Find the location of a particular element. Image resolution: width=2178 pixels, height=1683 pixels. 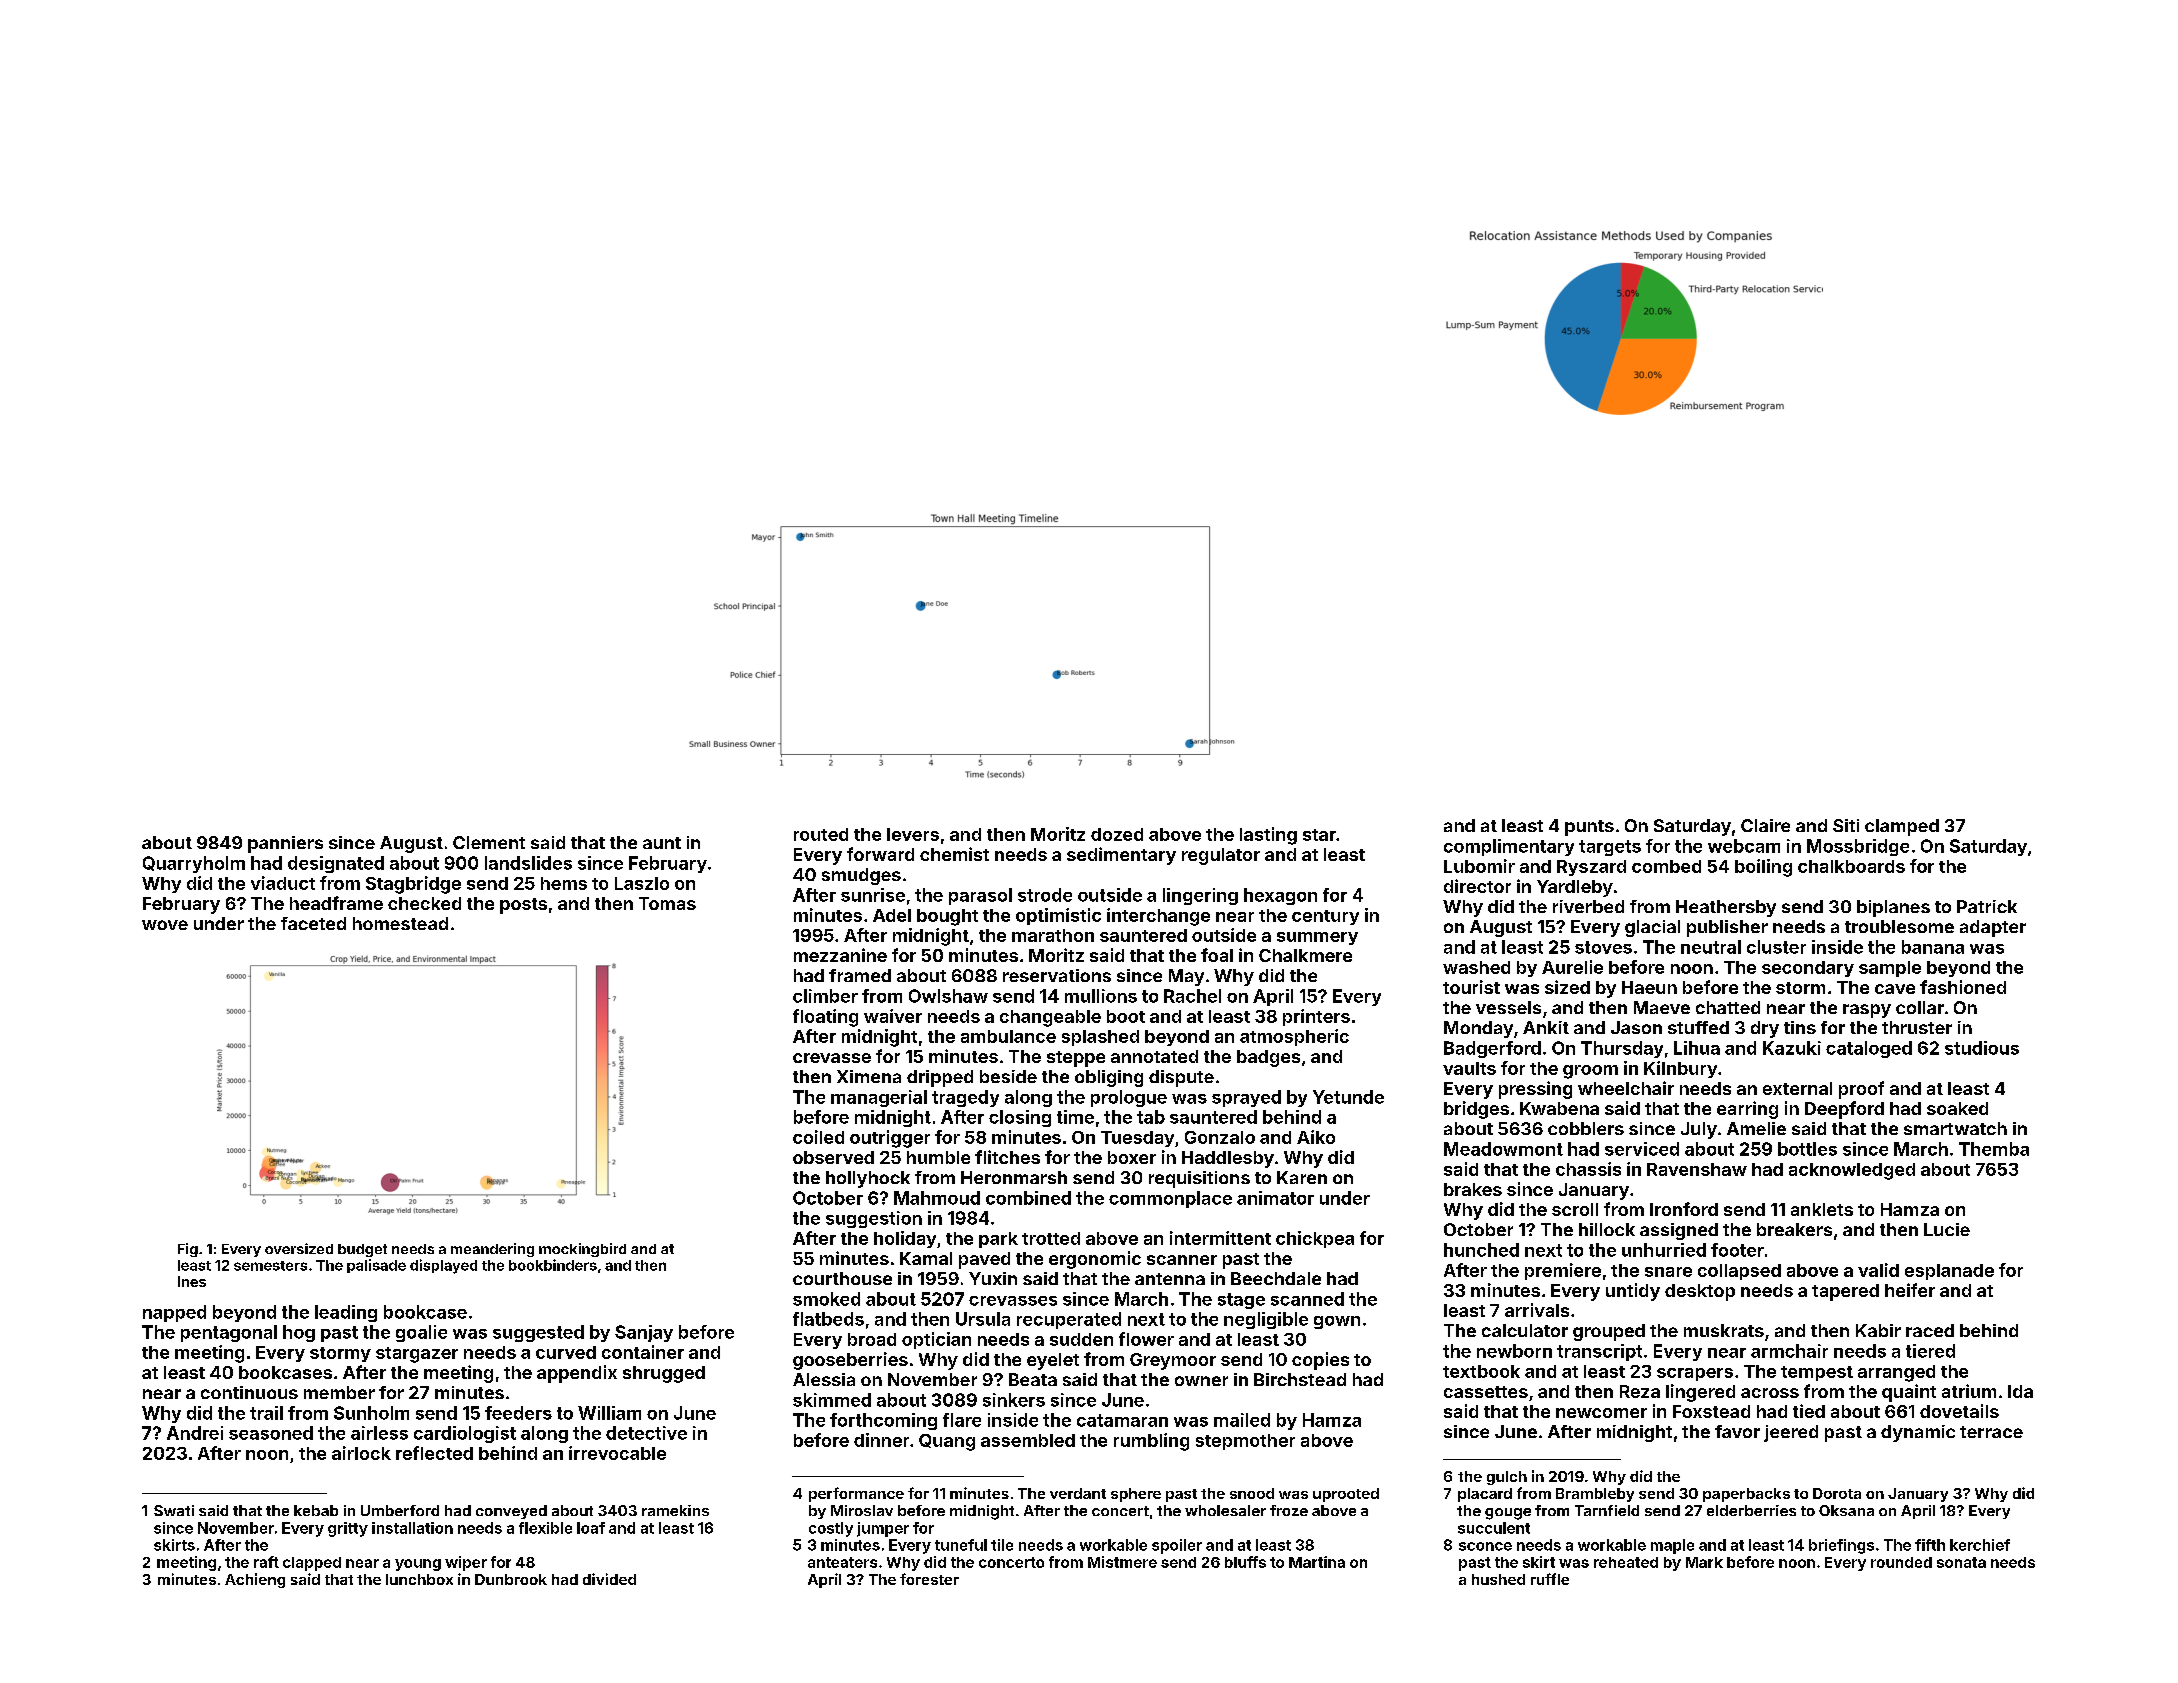

Owlshaw is located at coordinates (948, 996).
